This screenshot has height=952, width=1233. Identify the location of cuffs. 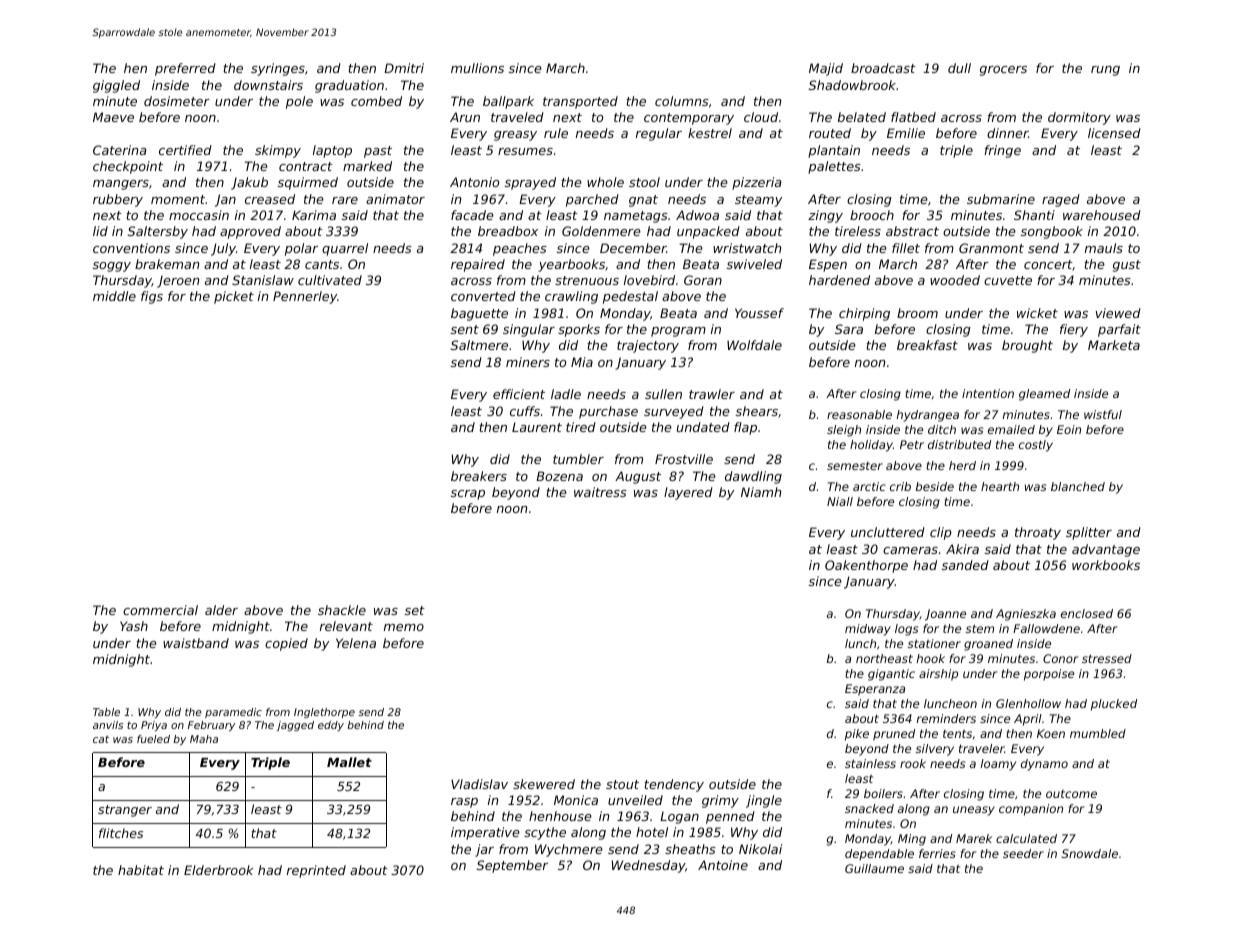
(525, 411).
